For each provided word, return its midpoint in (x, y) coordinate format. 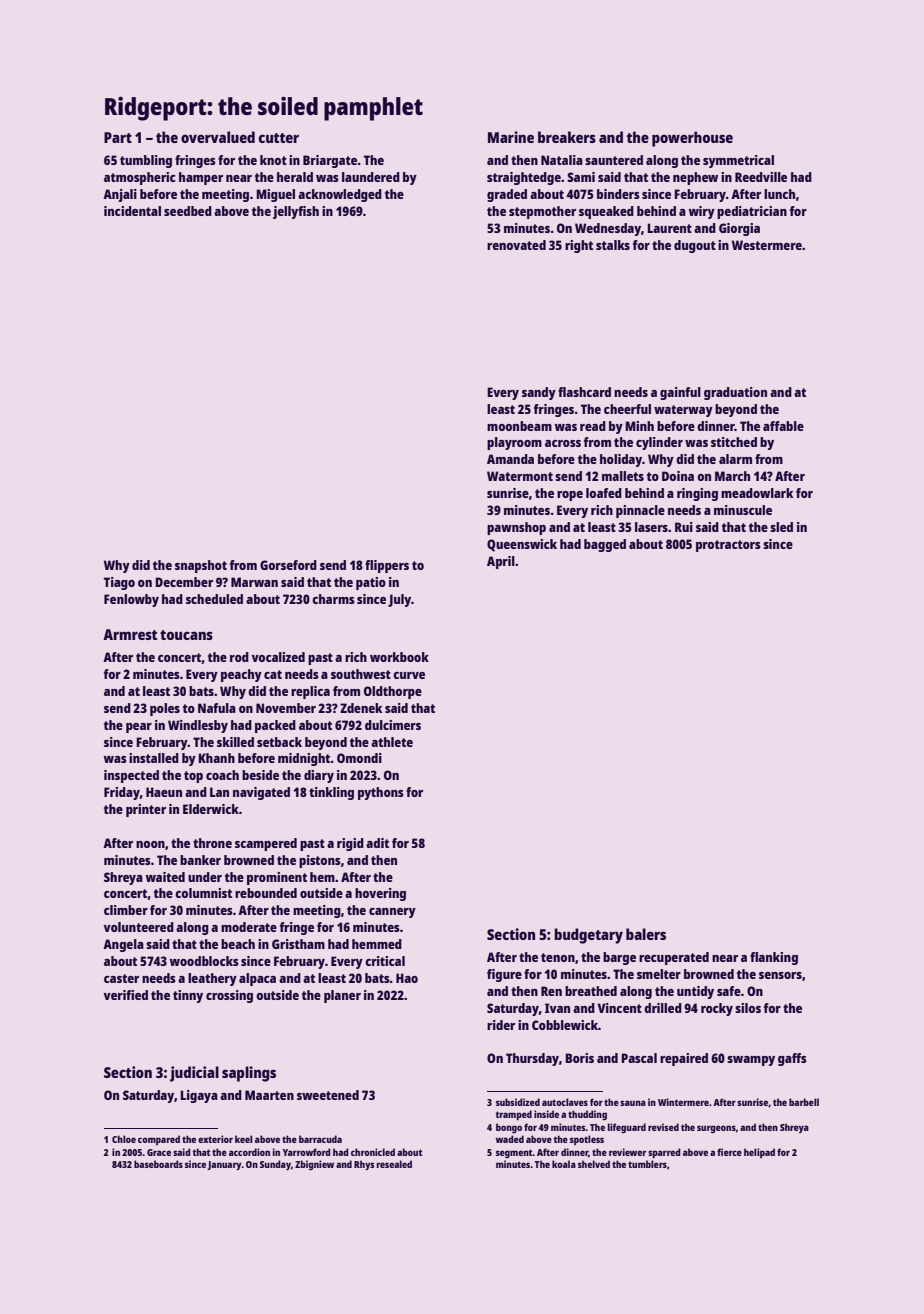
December (184, 582)
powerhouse (692, 139)
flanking (774, 958)
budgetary (588, 936)
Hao (407, 978)
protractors (728, 546)
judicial (194, 1074)
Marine (511, 137)
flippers (387, 566)
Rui (684, 527)
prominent (277, 878)
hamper (201, 178)
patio (371, 583)
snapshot (201, 566)
